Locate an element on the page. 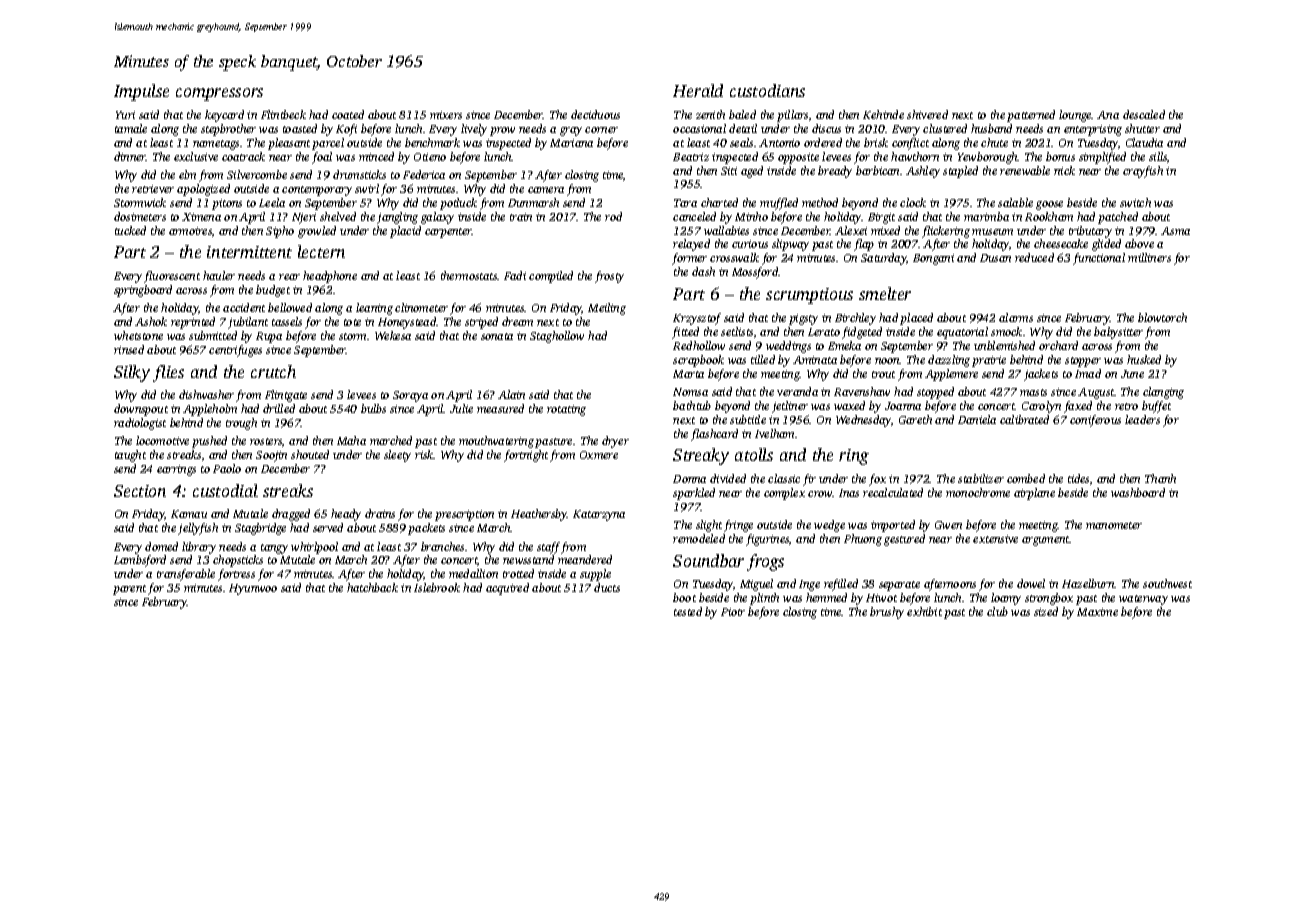  slight is located at coordinates (709, 526).
